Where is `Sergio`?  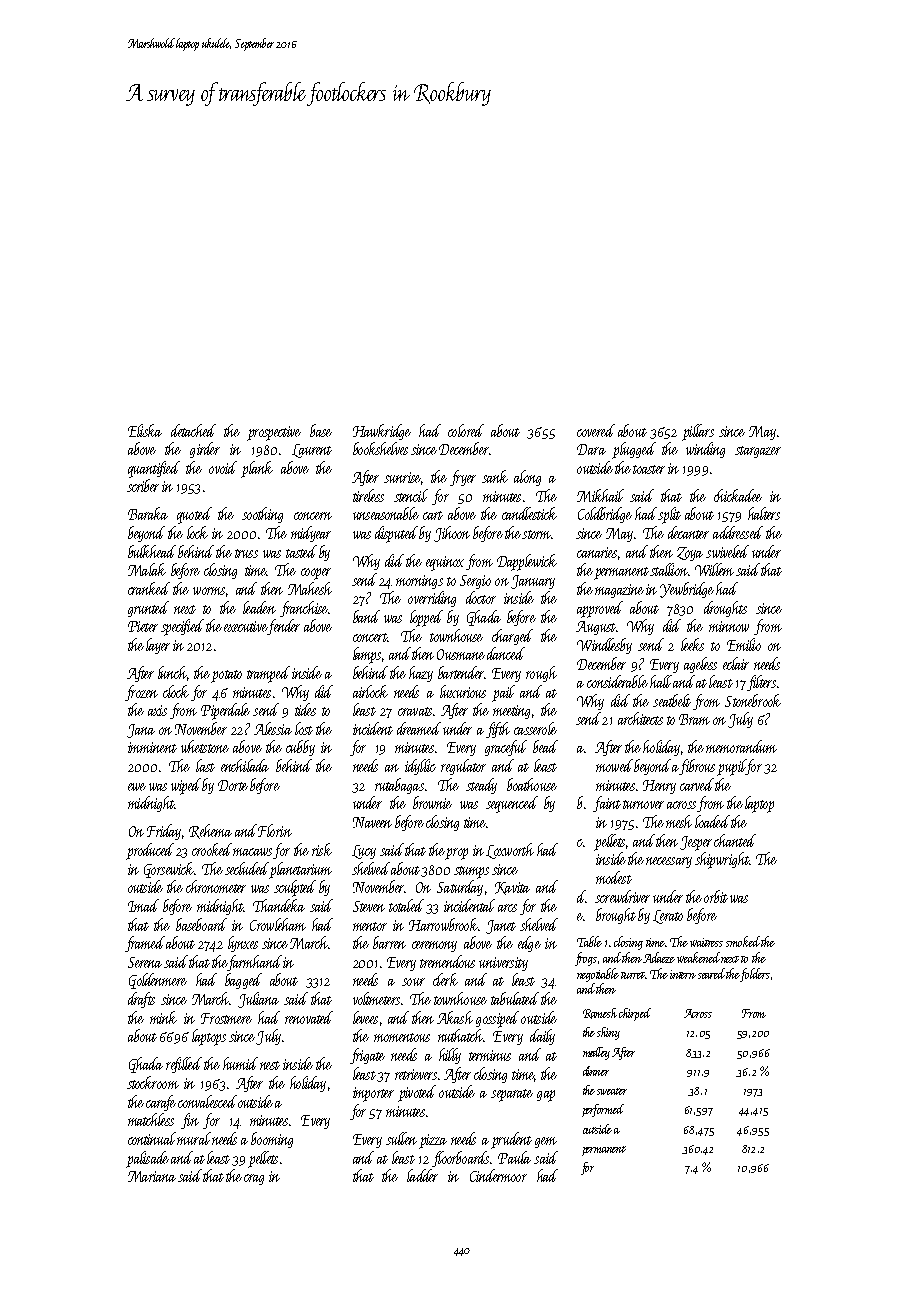 Sergio is located at coordinates (475, 582).
